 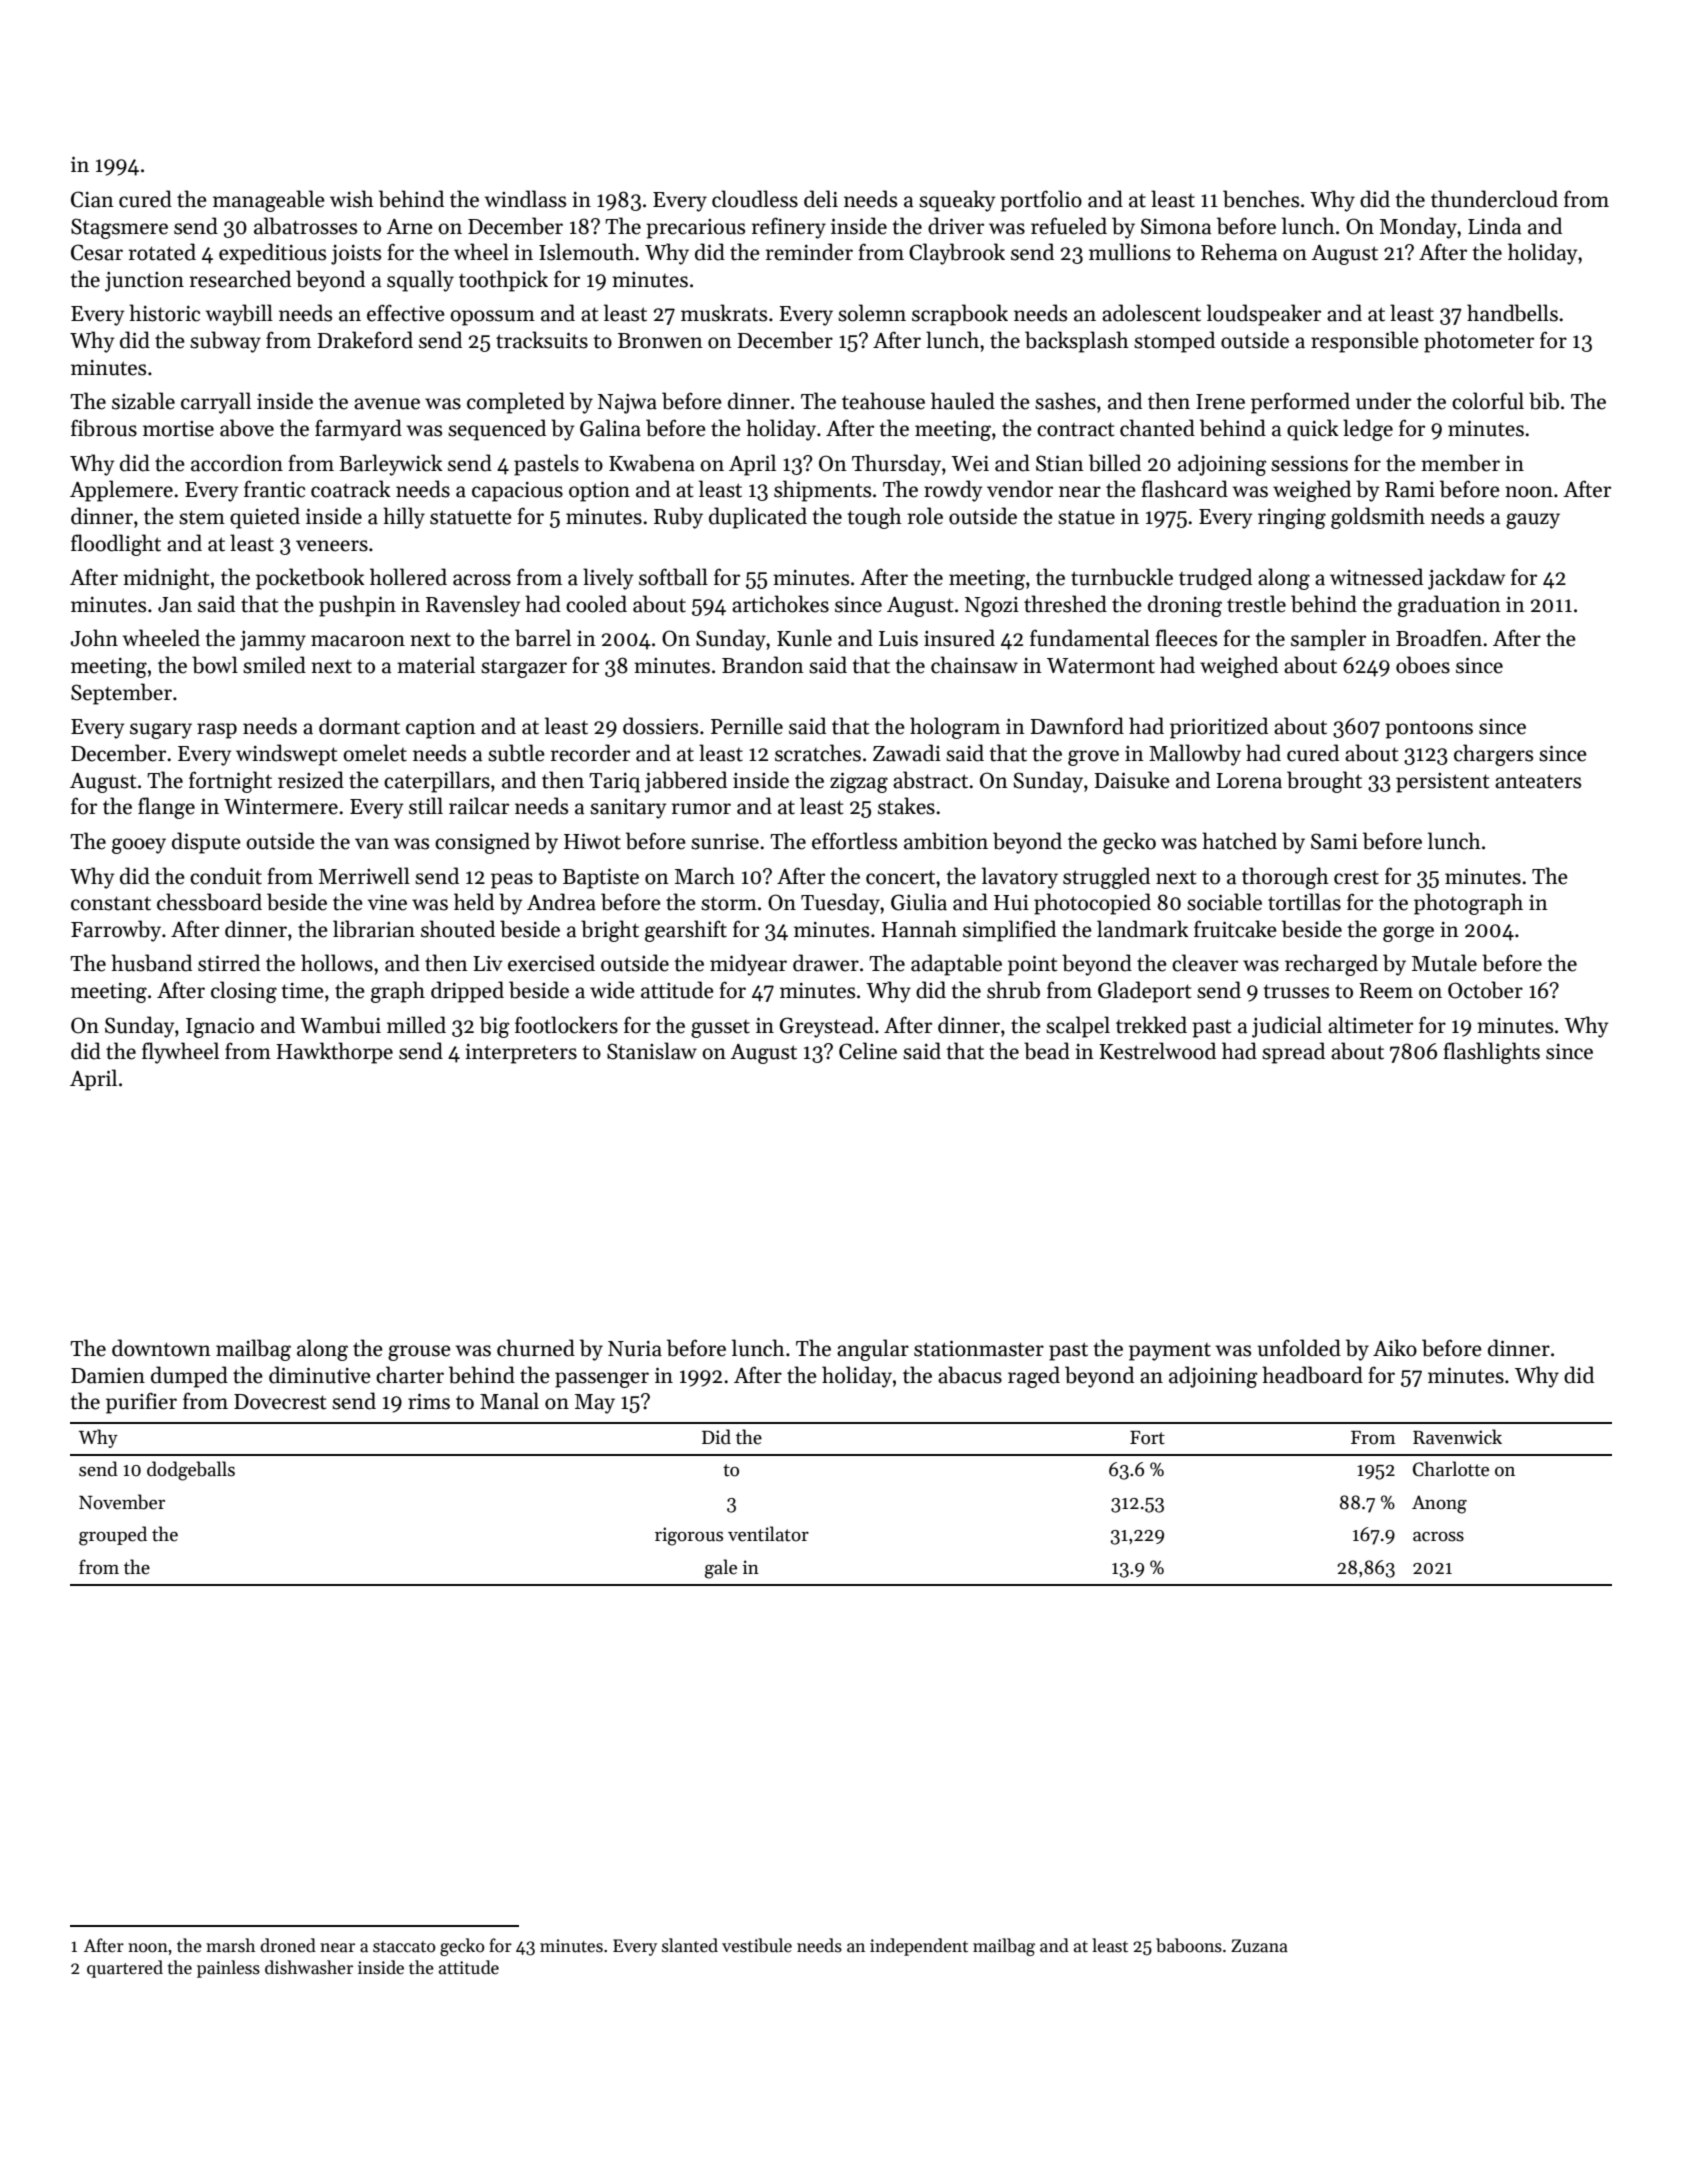 I want to click on cloudless, so click(x=755, y=199).
